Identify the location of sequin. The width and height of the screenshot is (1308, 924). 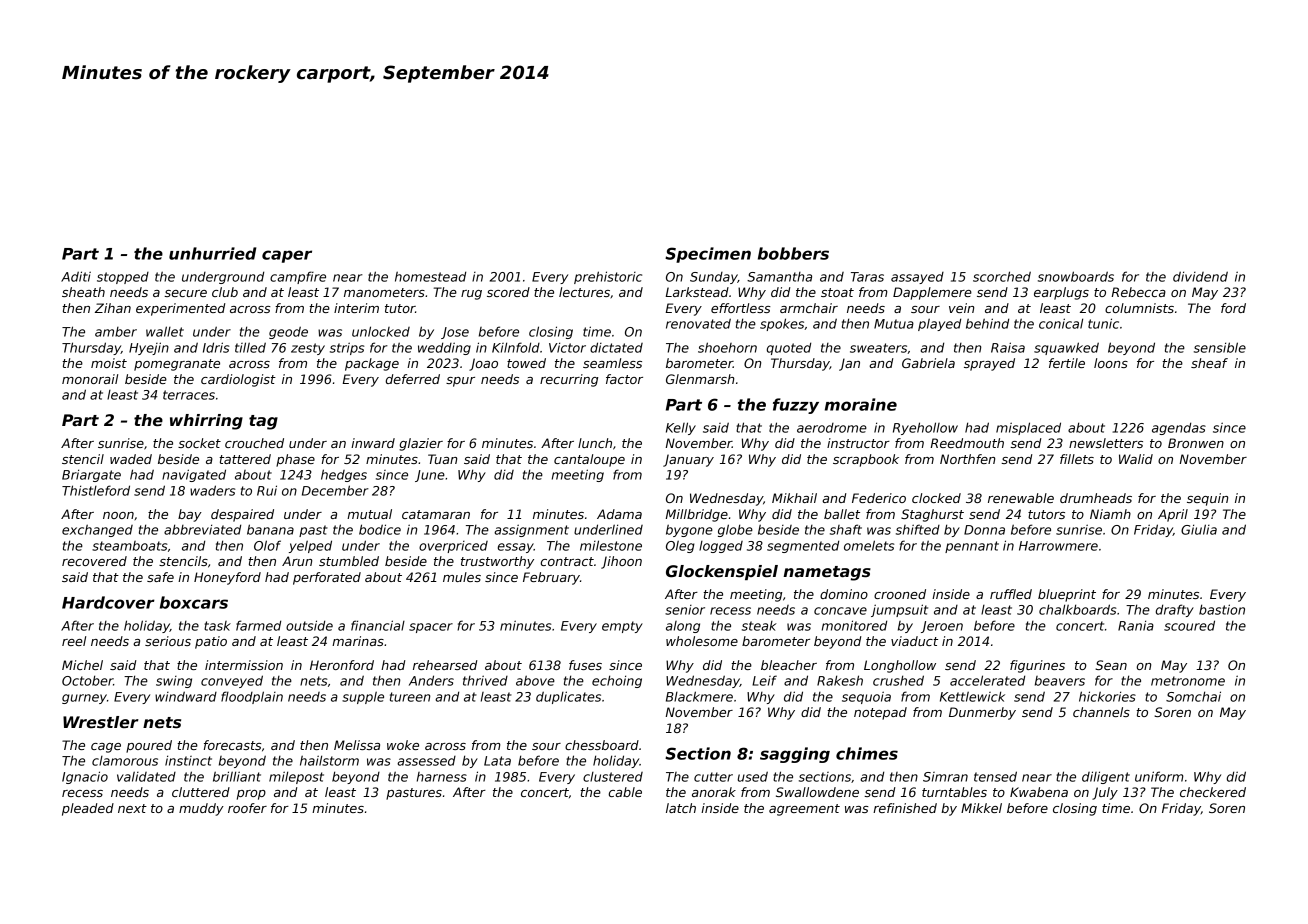
(1207, 499).
